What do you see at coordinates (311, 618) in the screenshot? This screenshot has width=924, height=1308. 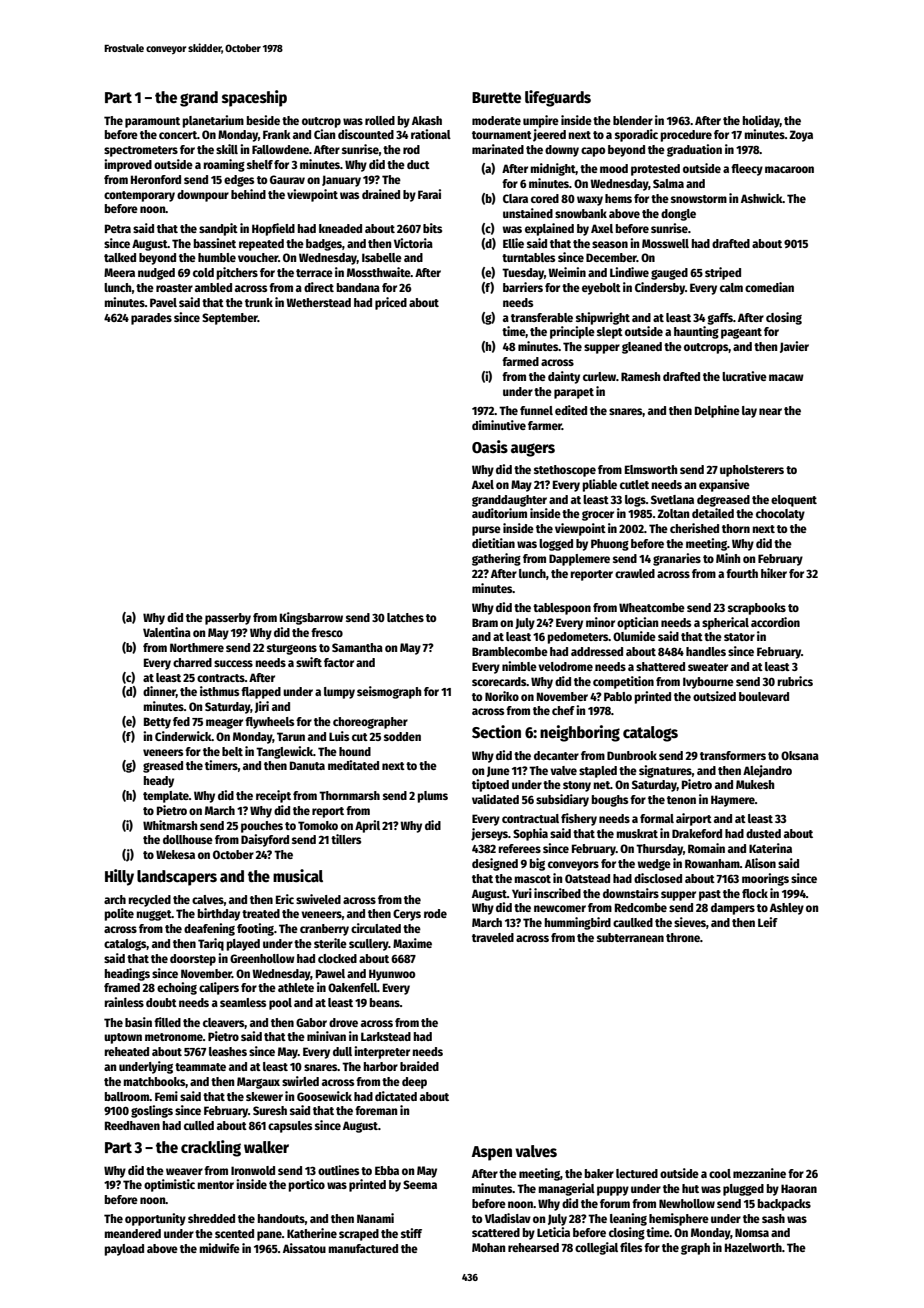 I see `Kingsbarrow` at bounding box center [311, 618].
